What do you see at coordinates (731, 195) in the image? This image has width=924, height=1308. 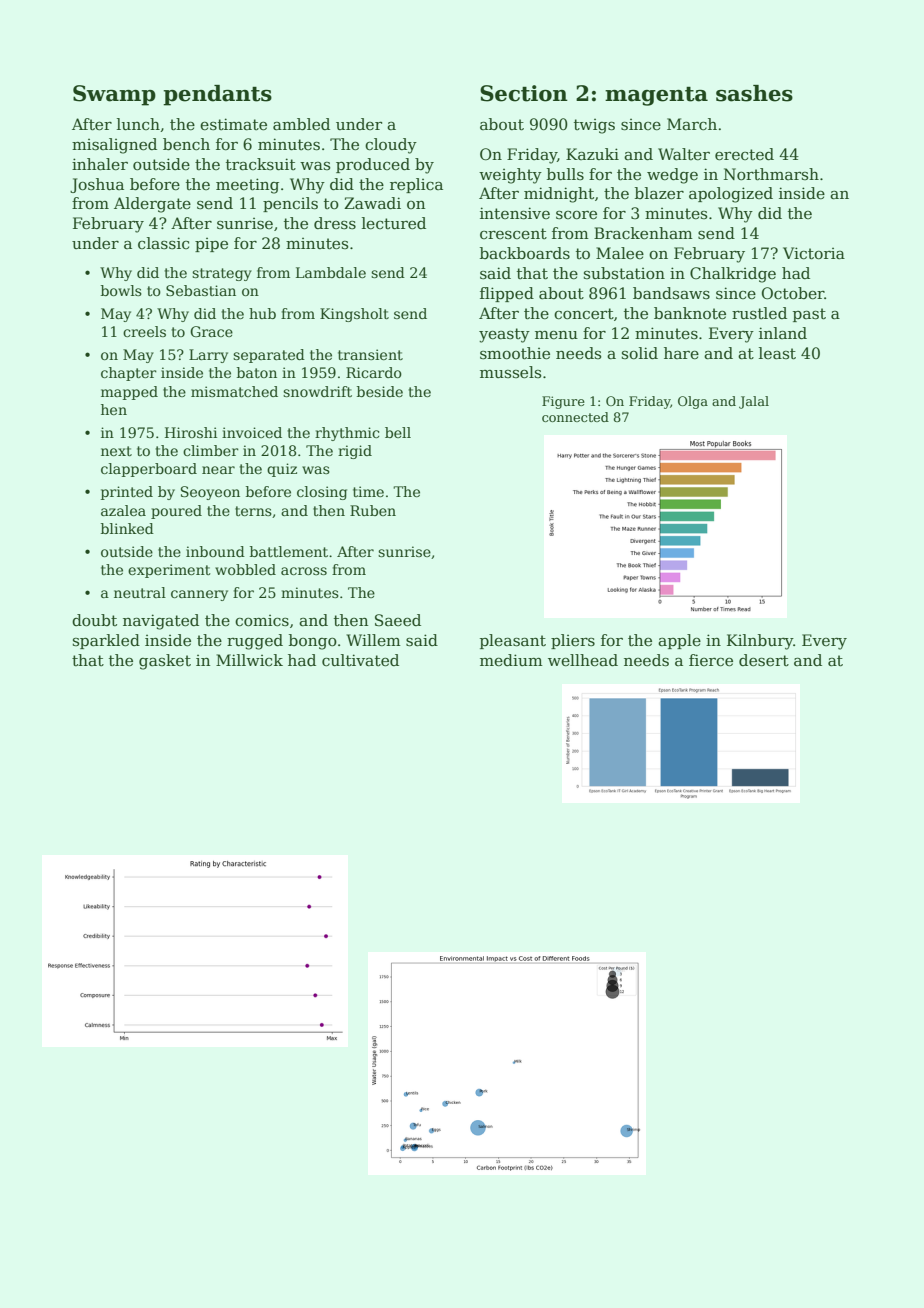 I see `apologized` at bounding box center [731, 195].
